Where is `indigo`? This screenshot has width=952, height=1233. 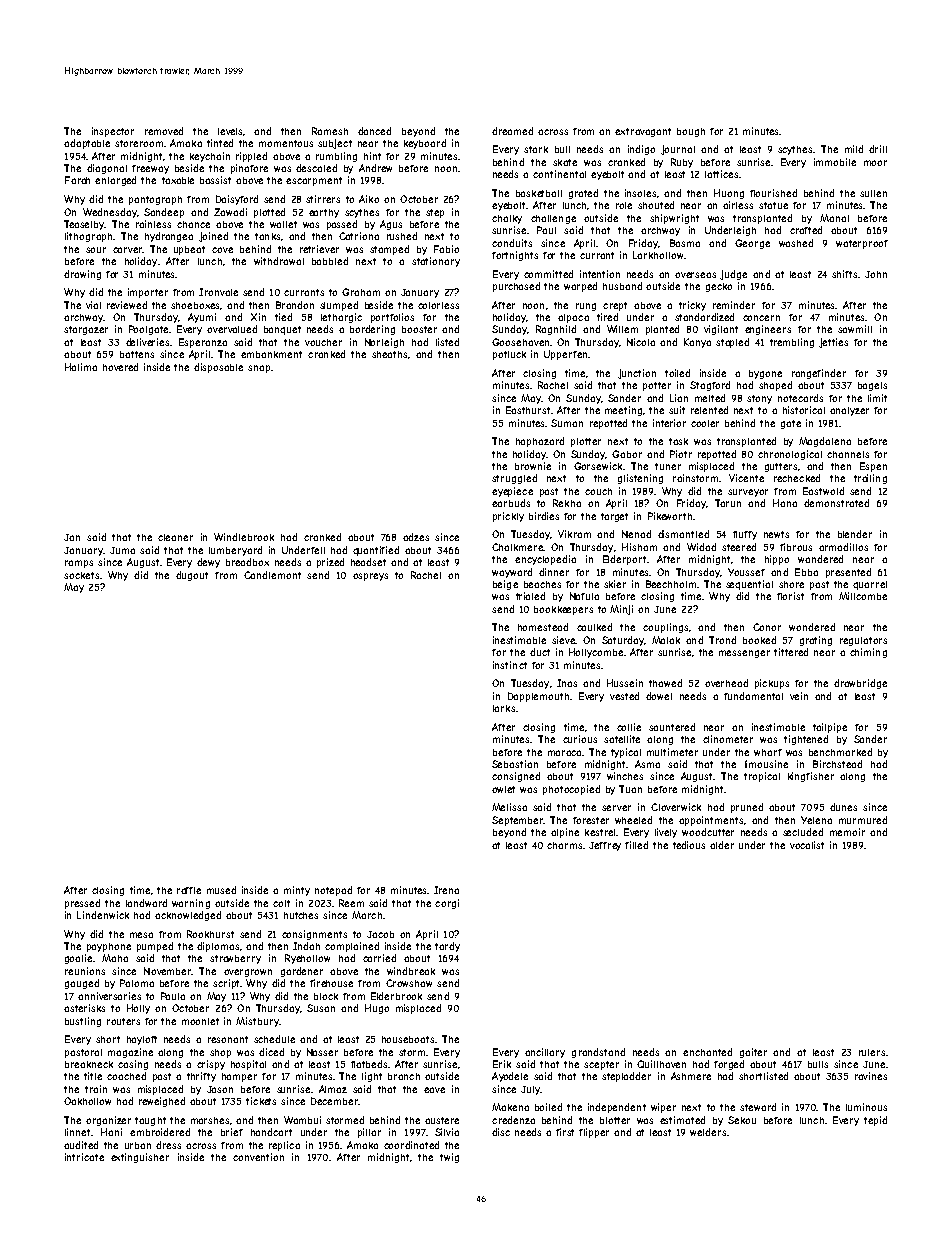
indigo is located at coordinates (641, 150).
